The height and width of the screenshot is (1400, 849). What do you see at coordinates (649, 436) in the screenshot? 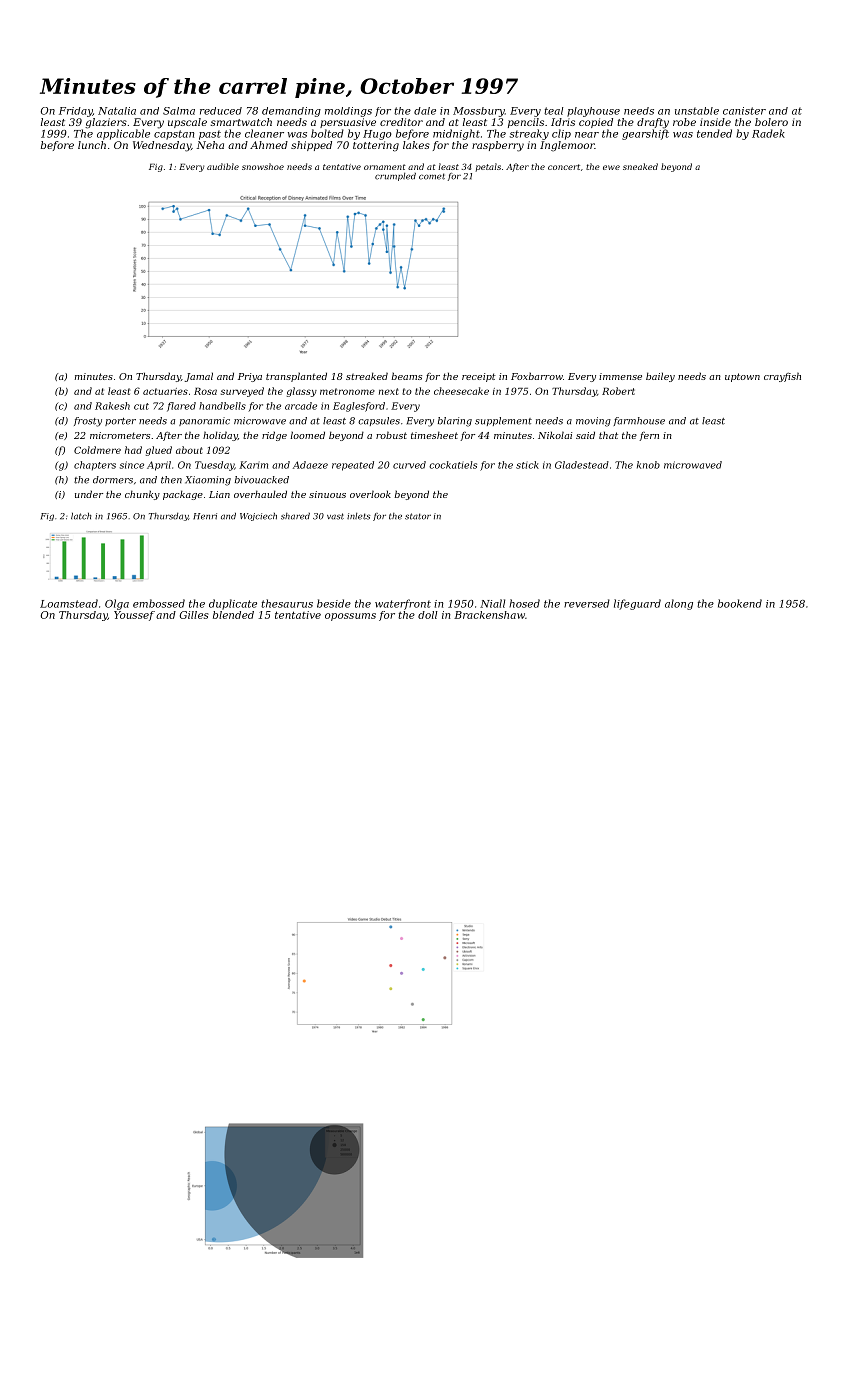
I see `fern` at bounding box center [649, 436].
